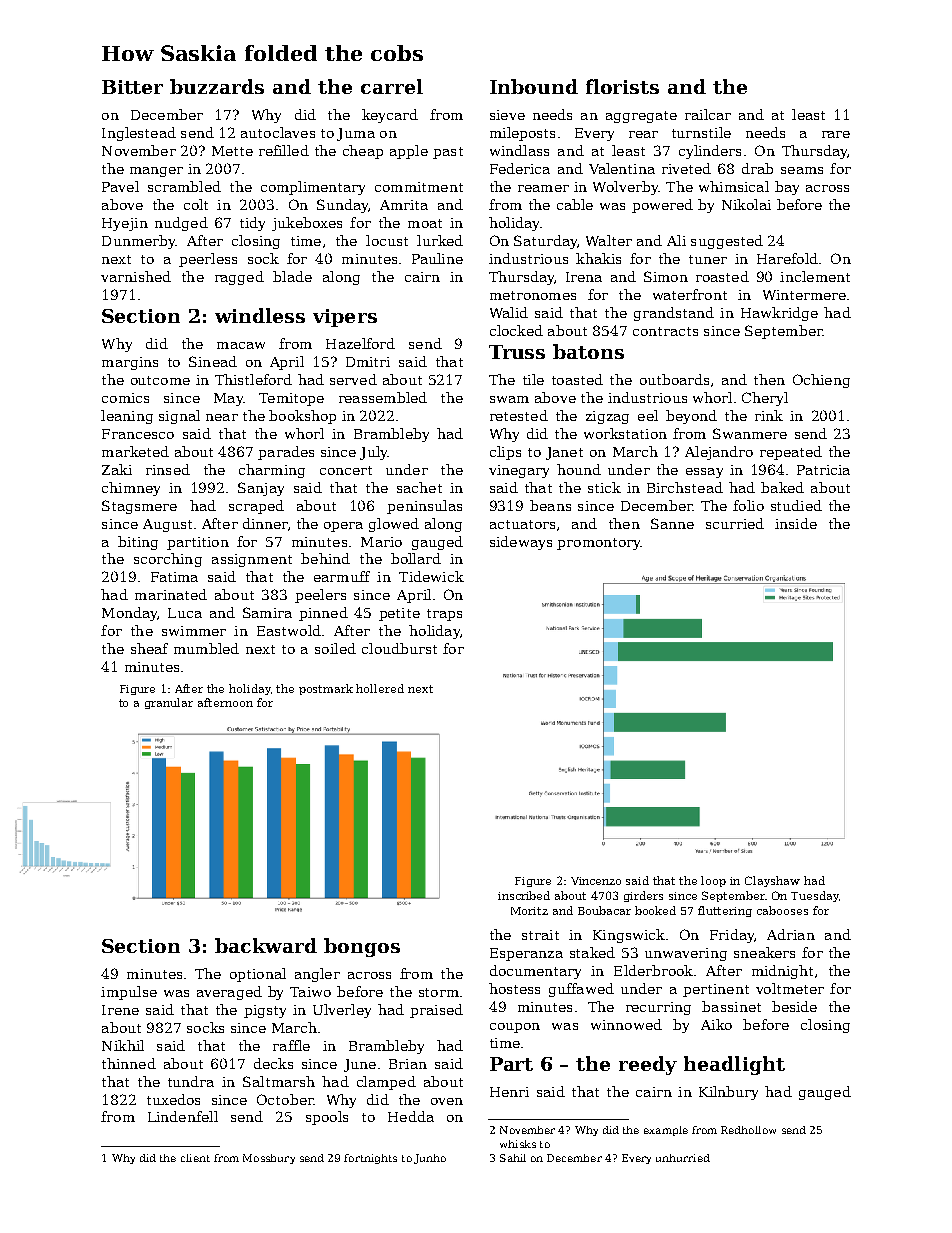 This screenshot has width=952, height=1233. Describe the element at coordinates (213, 361) in the screenshot. I see `Sinead` at that location.
